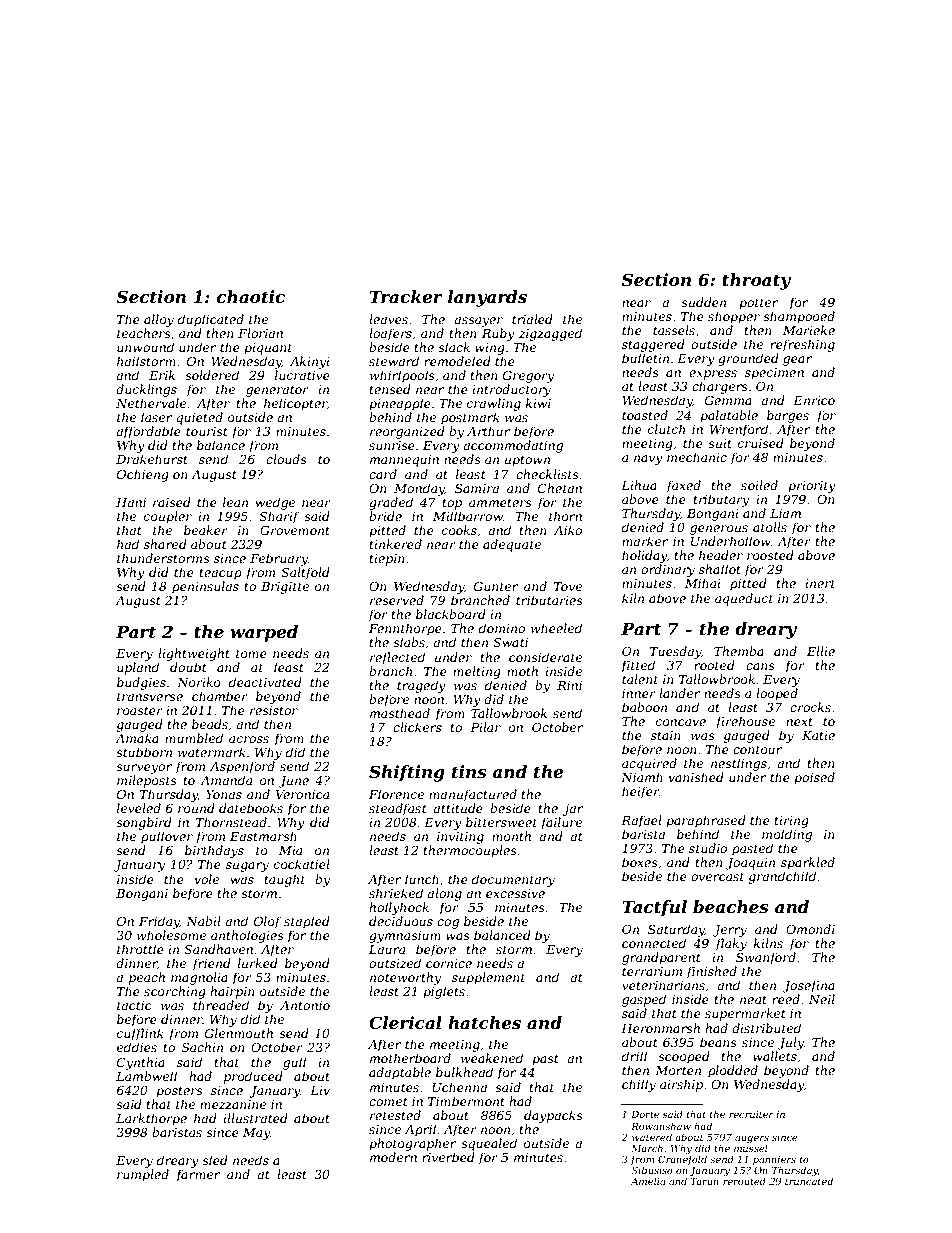 This screenshot has height=1233, width=952. I want to click on Lambwell, so click(146, 1076).
